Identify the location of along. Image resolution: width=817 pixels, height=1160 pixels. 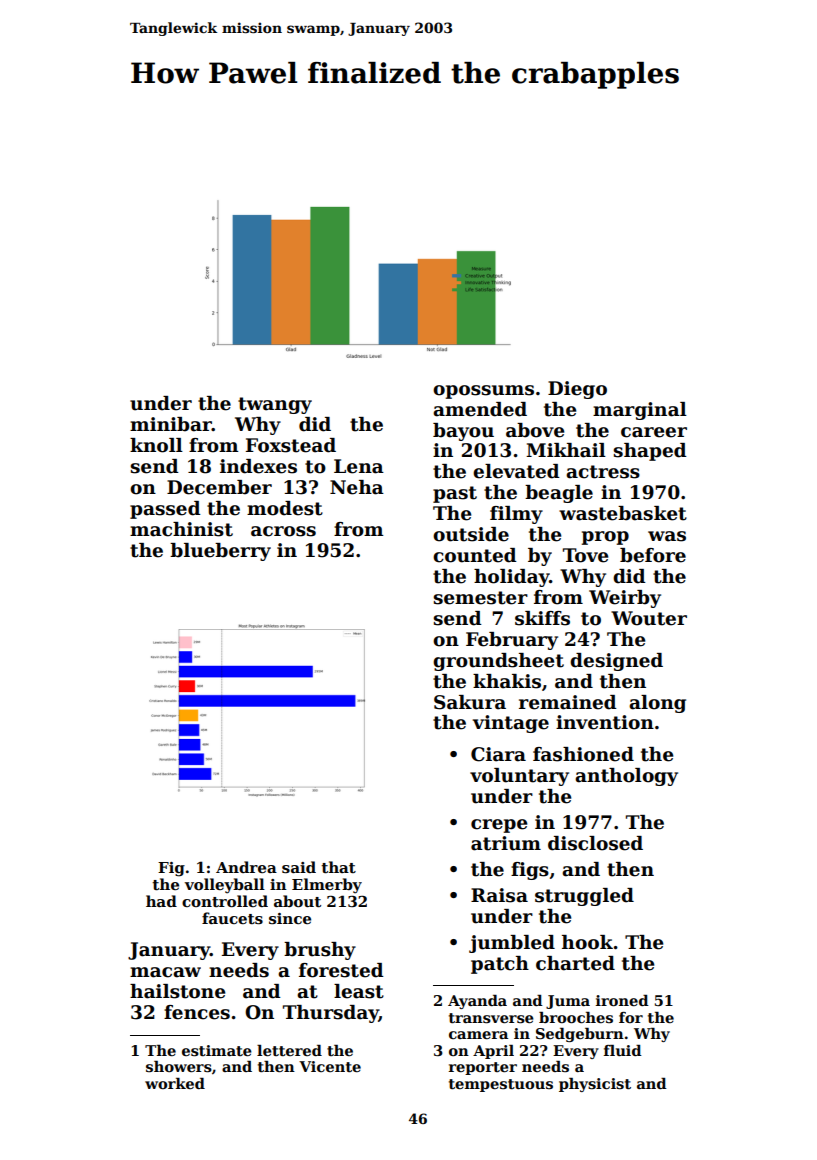
(657, 704).
